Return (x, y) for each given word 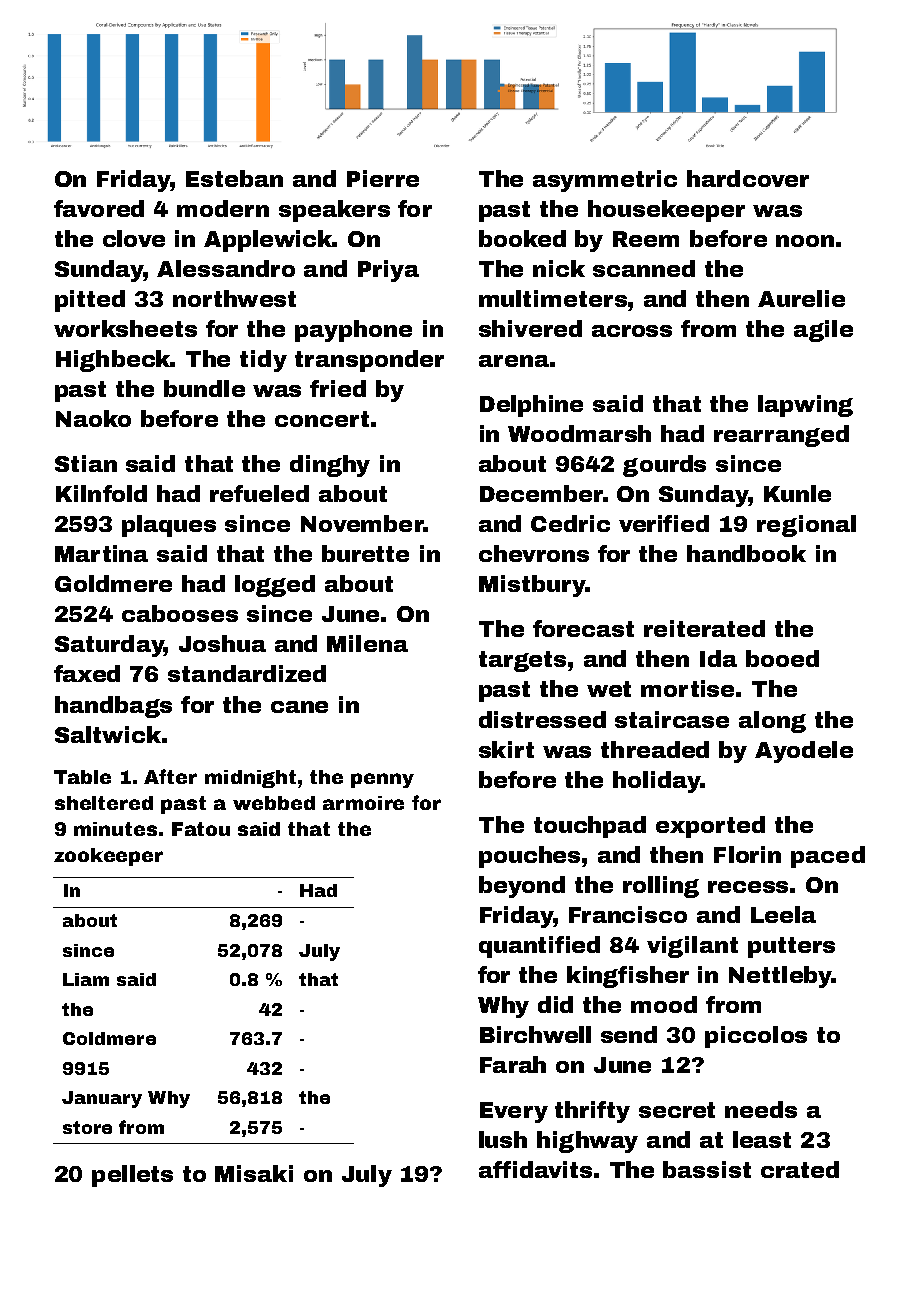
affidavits (535, 1169)
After (170, 776)
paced (828, 857)
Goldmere (113, 583)
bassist (707, 1169)
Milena (367, 643)
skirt (506, 749)
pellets (132, 1176)
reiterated (704, 628)
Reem (646, 239)
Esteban (234, 178)
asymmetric (605, 181)
